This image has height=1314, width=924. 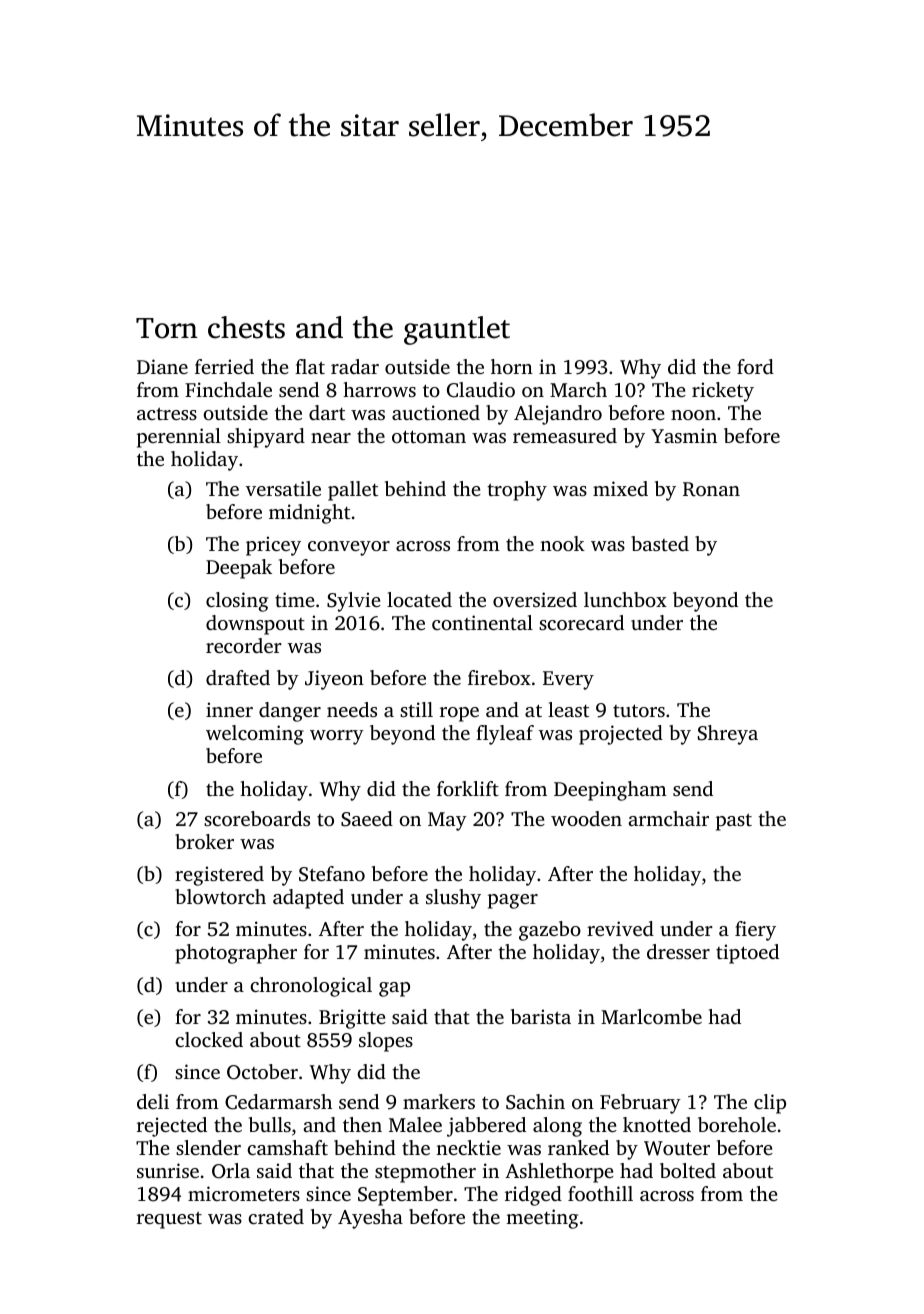 I want to click on Torn, so click(x=167, y=328).
